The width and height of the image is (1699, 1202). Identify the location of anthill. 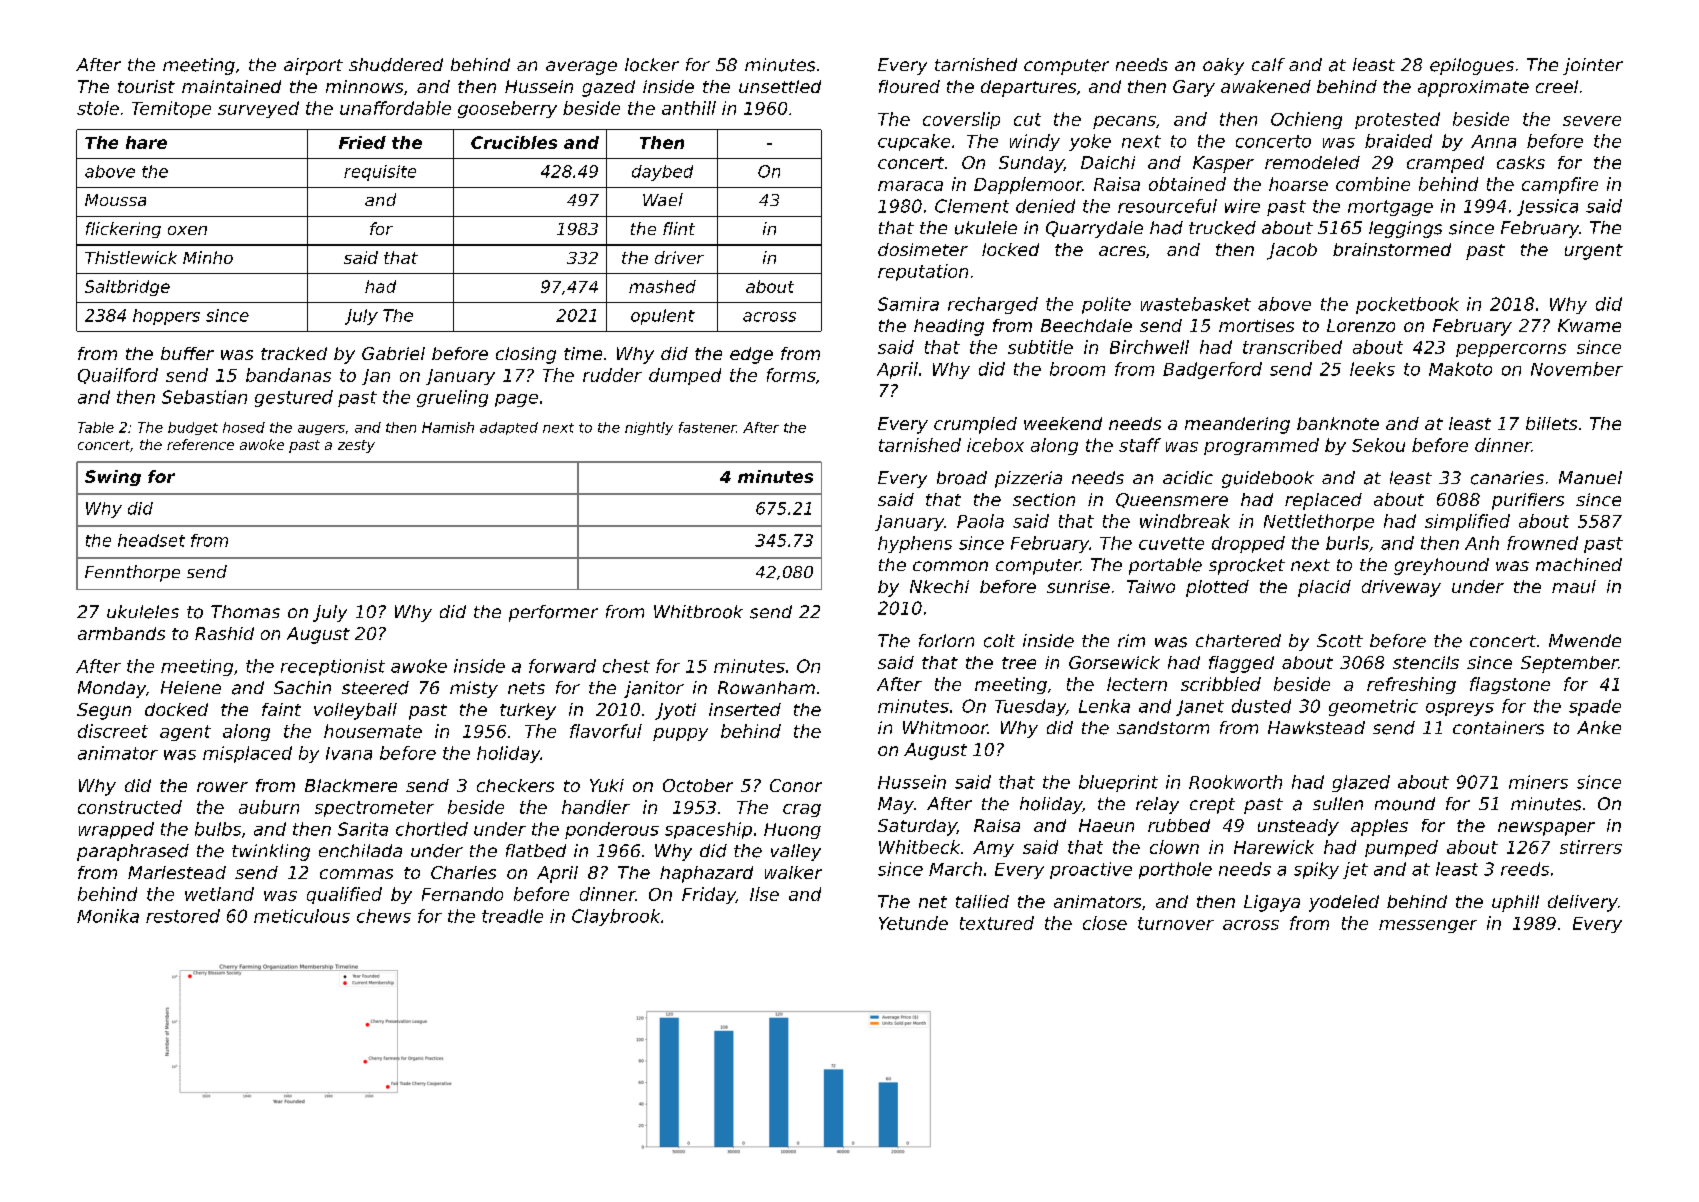
(689, 108).
